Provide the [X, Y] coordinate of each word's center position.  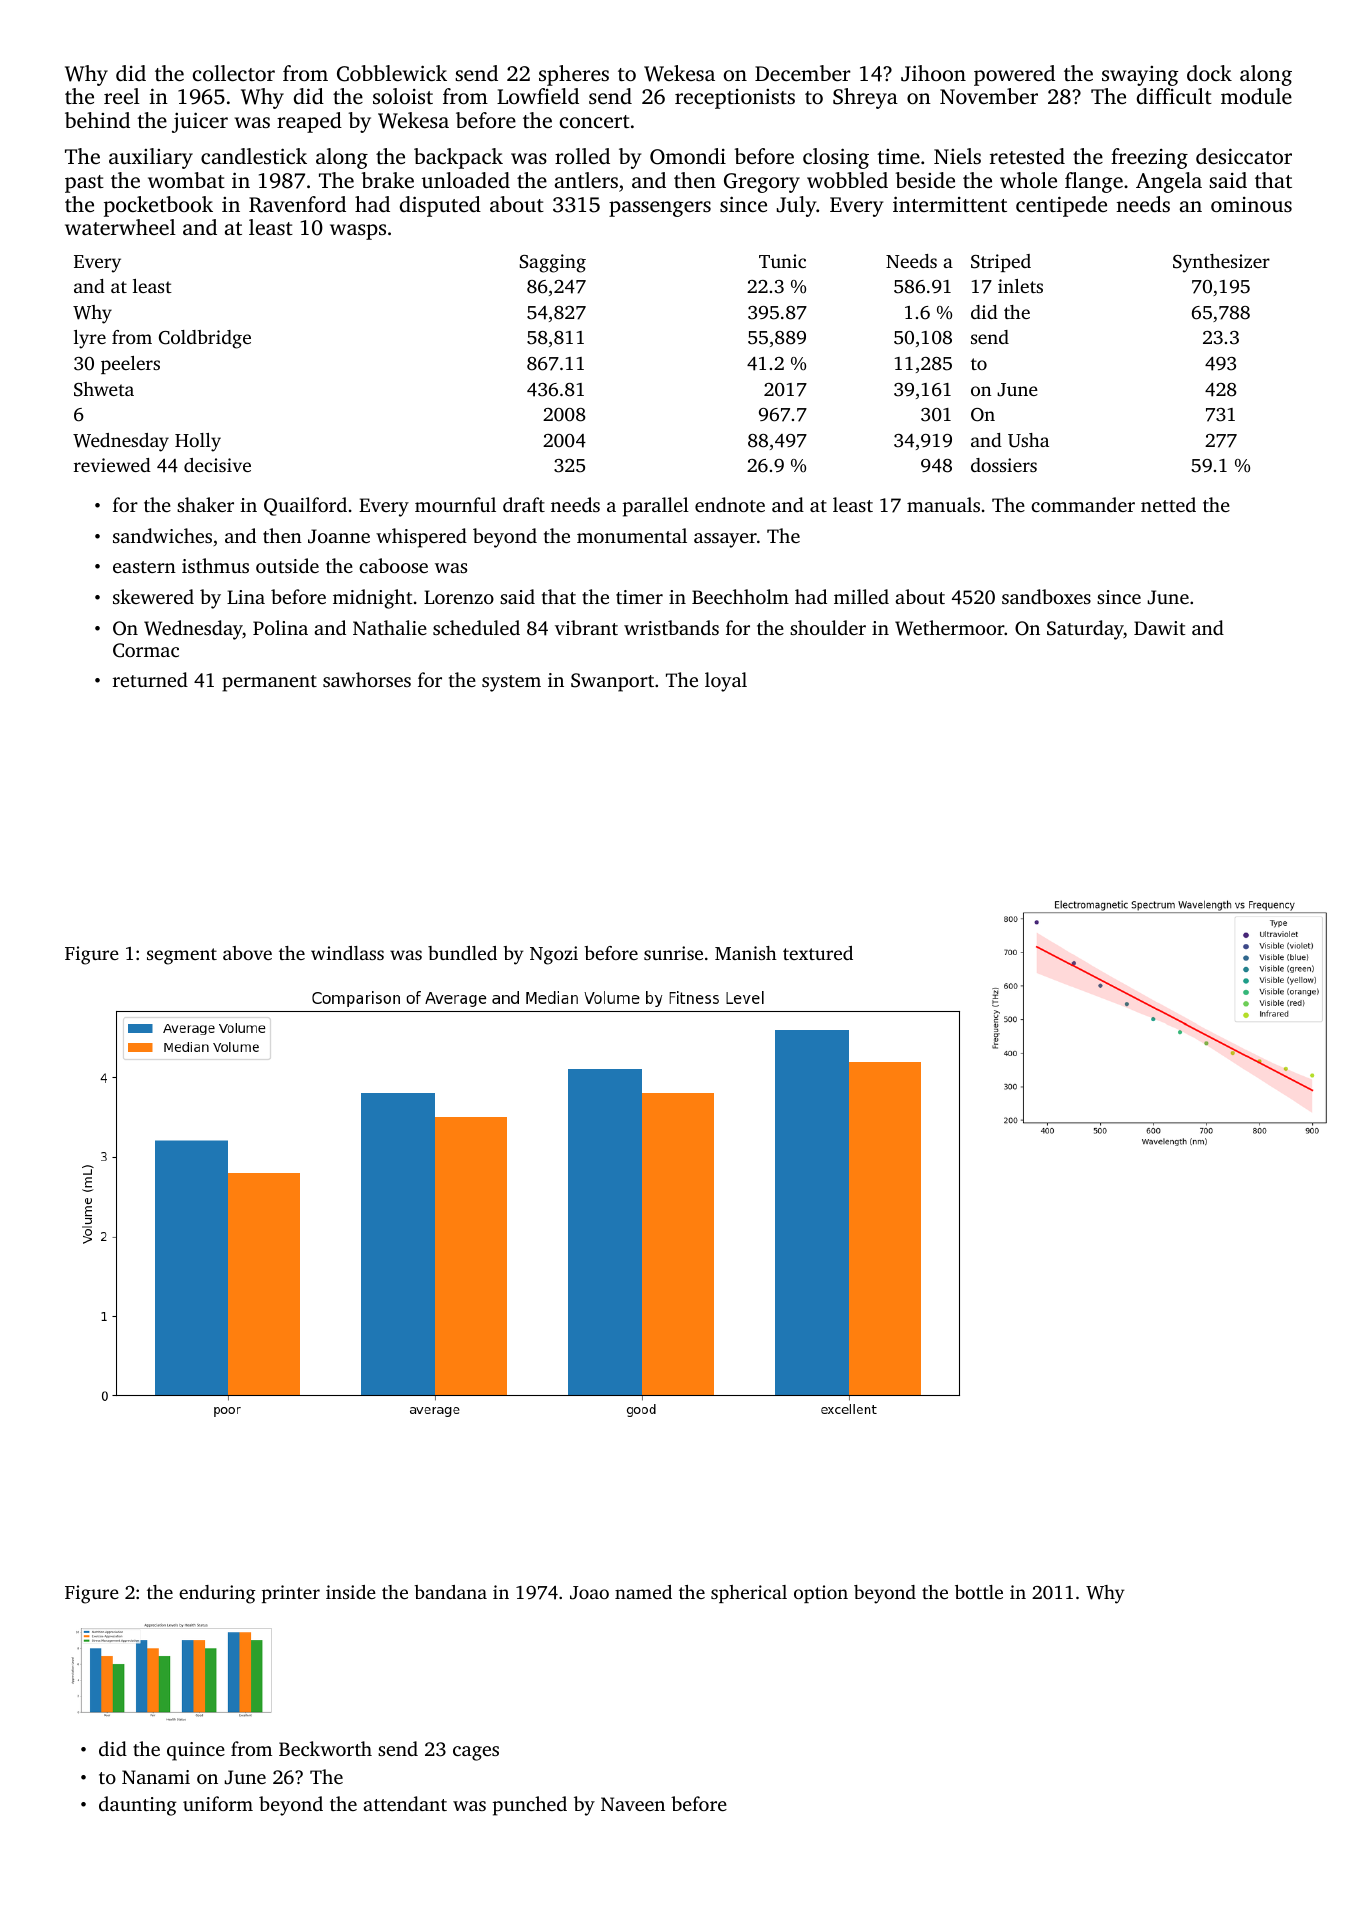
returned [150, 679]
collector [234, 73]
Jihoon [933, 73]
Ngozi [554, 955]
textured [818, 953]
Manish [746, 953]
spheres [574, 75]
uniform [218, 1803]
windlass [347, 953]
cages [476, 1753]
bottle [979, 1592]
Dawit [1159, 628]
